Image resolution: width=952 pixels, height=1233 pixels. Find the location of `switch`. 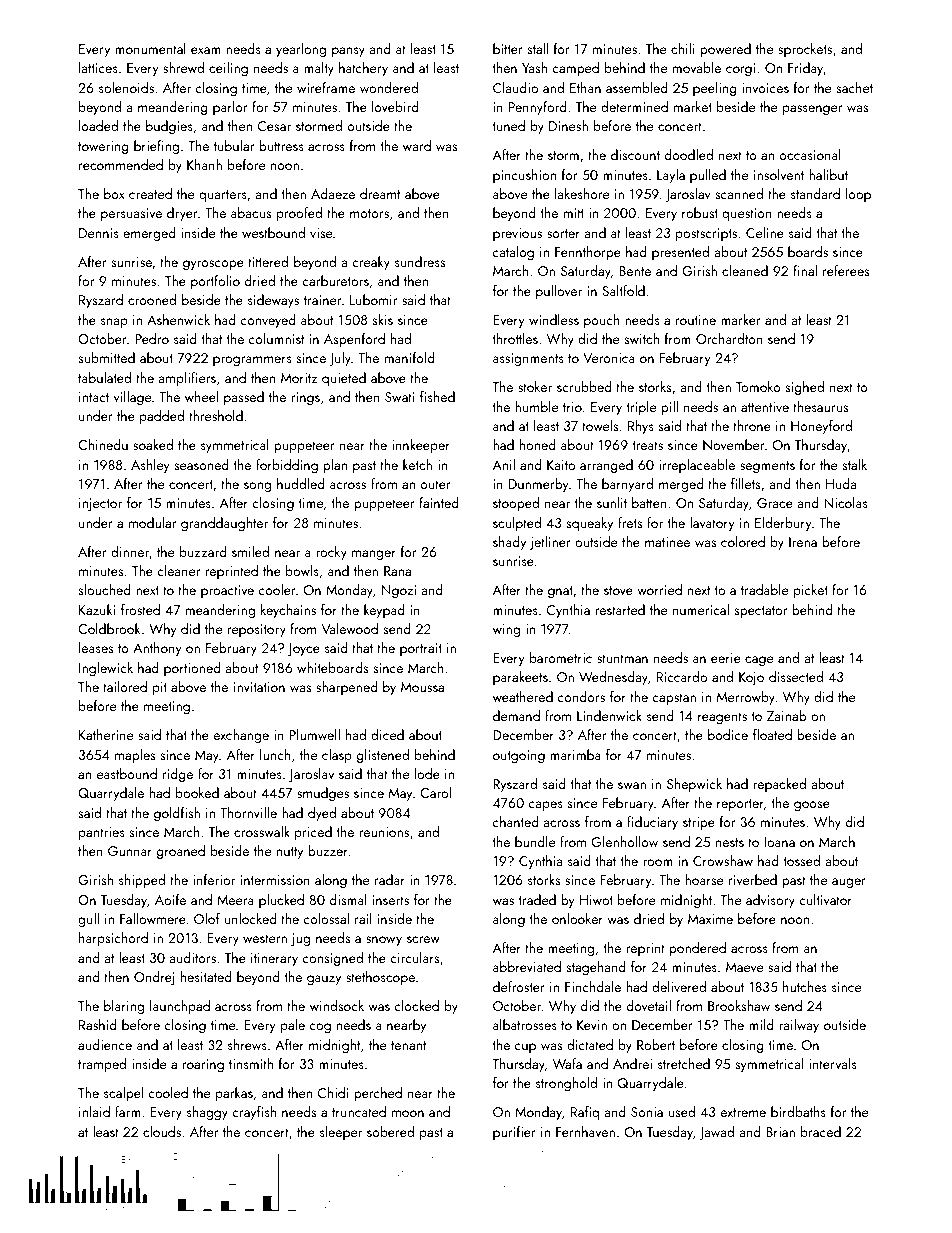

switch is located at coordinates (641, 338).
